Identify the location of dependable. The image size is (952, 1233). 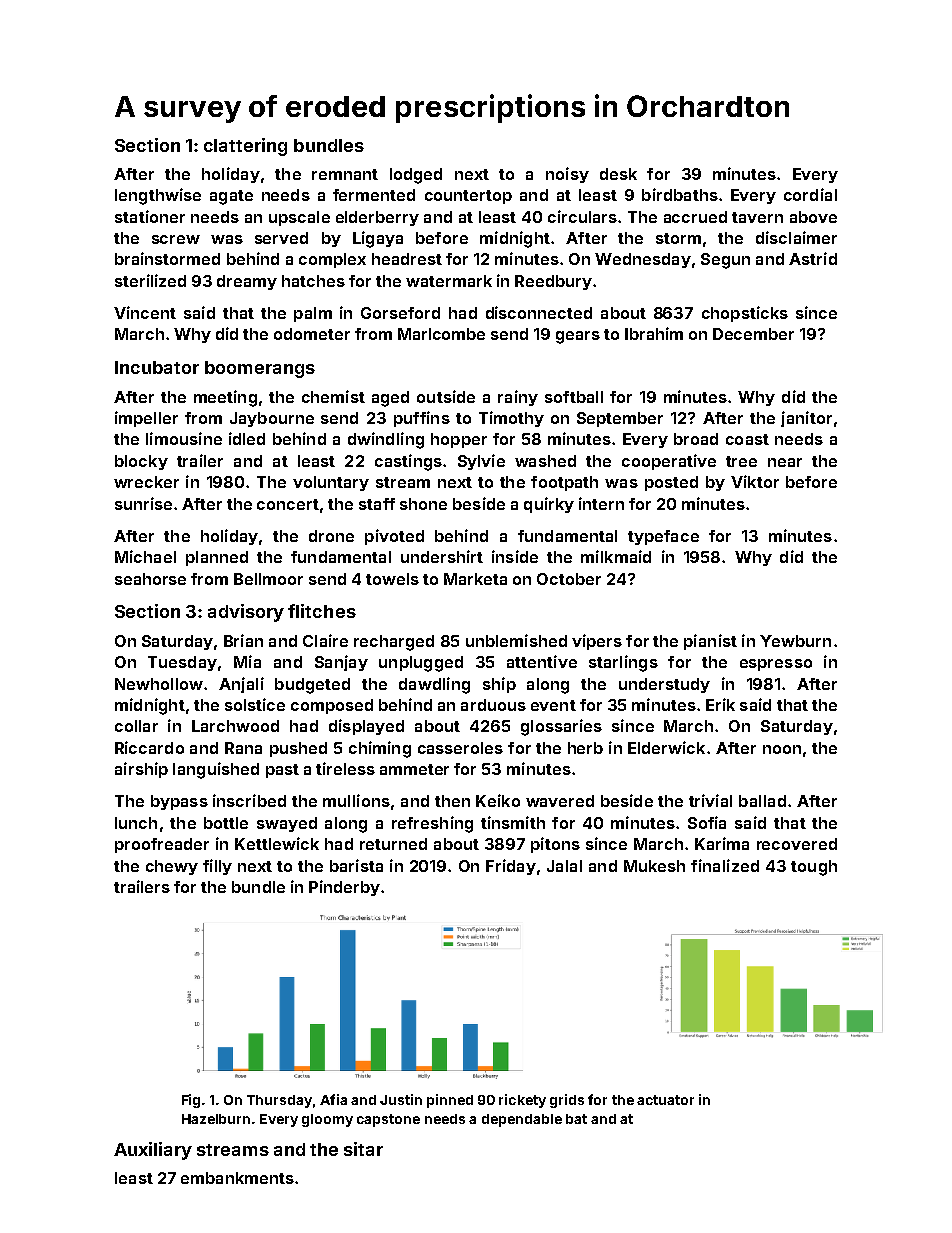
(522, 1120).
